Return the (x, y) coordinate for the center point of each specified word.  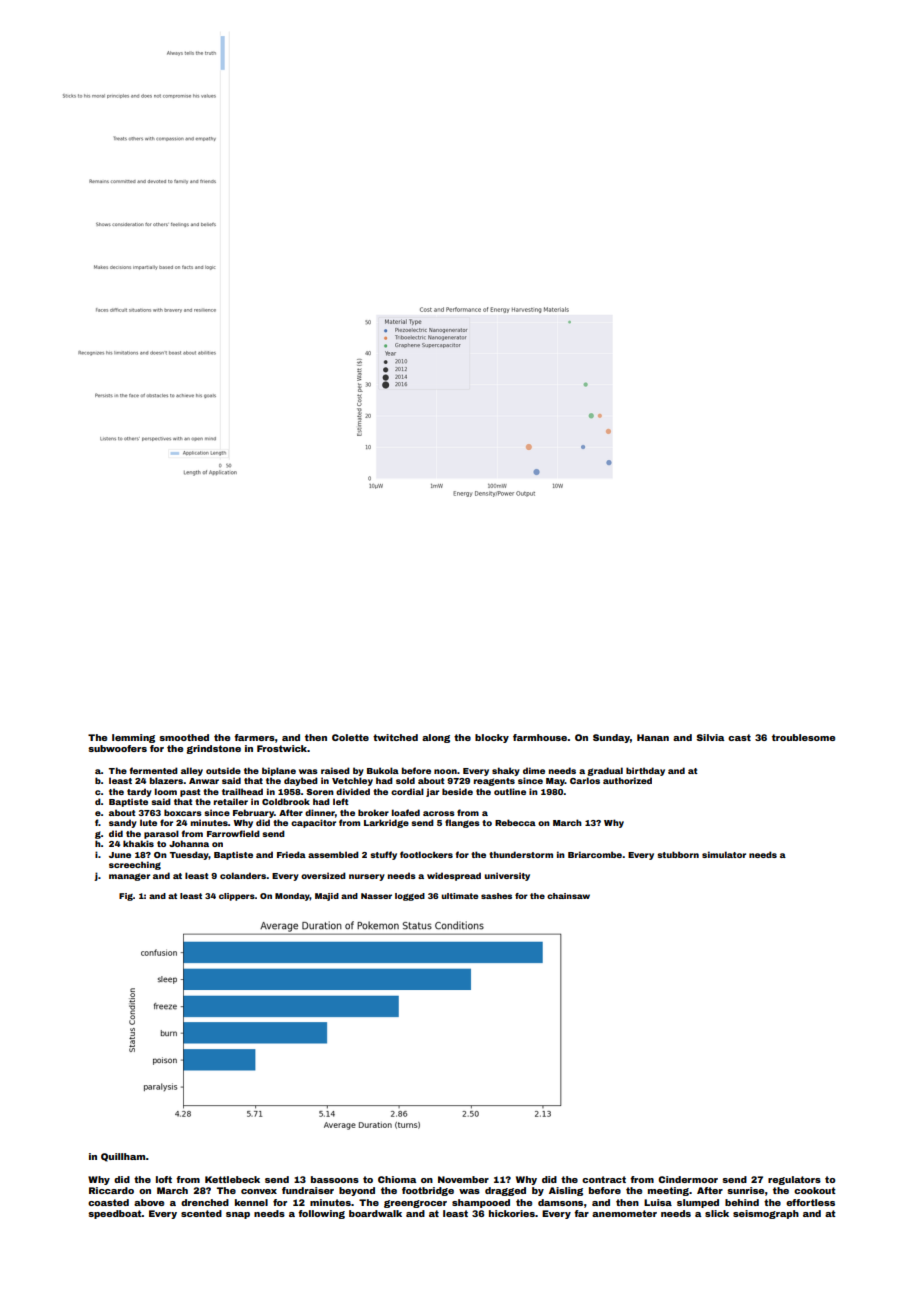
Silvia (710, 737)
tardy (139, 792)
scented (201, 1213)
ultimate (459, 896)
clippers (237, 897)
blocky (492, 738)
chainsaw (568, 896)
